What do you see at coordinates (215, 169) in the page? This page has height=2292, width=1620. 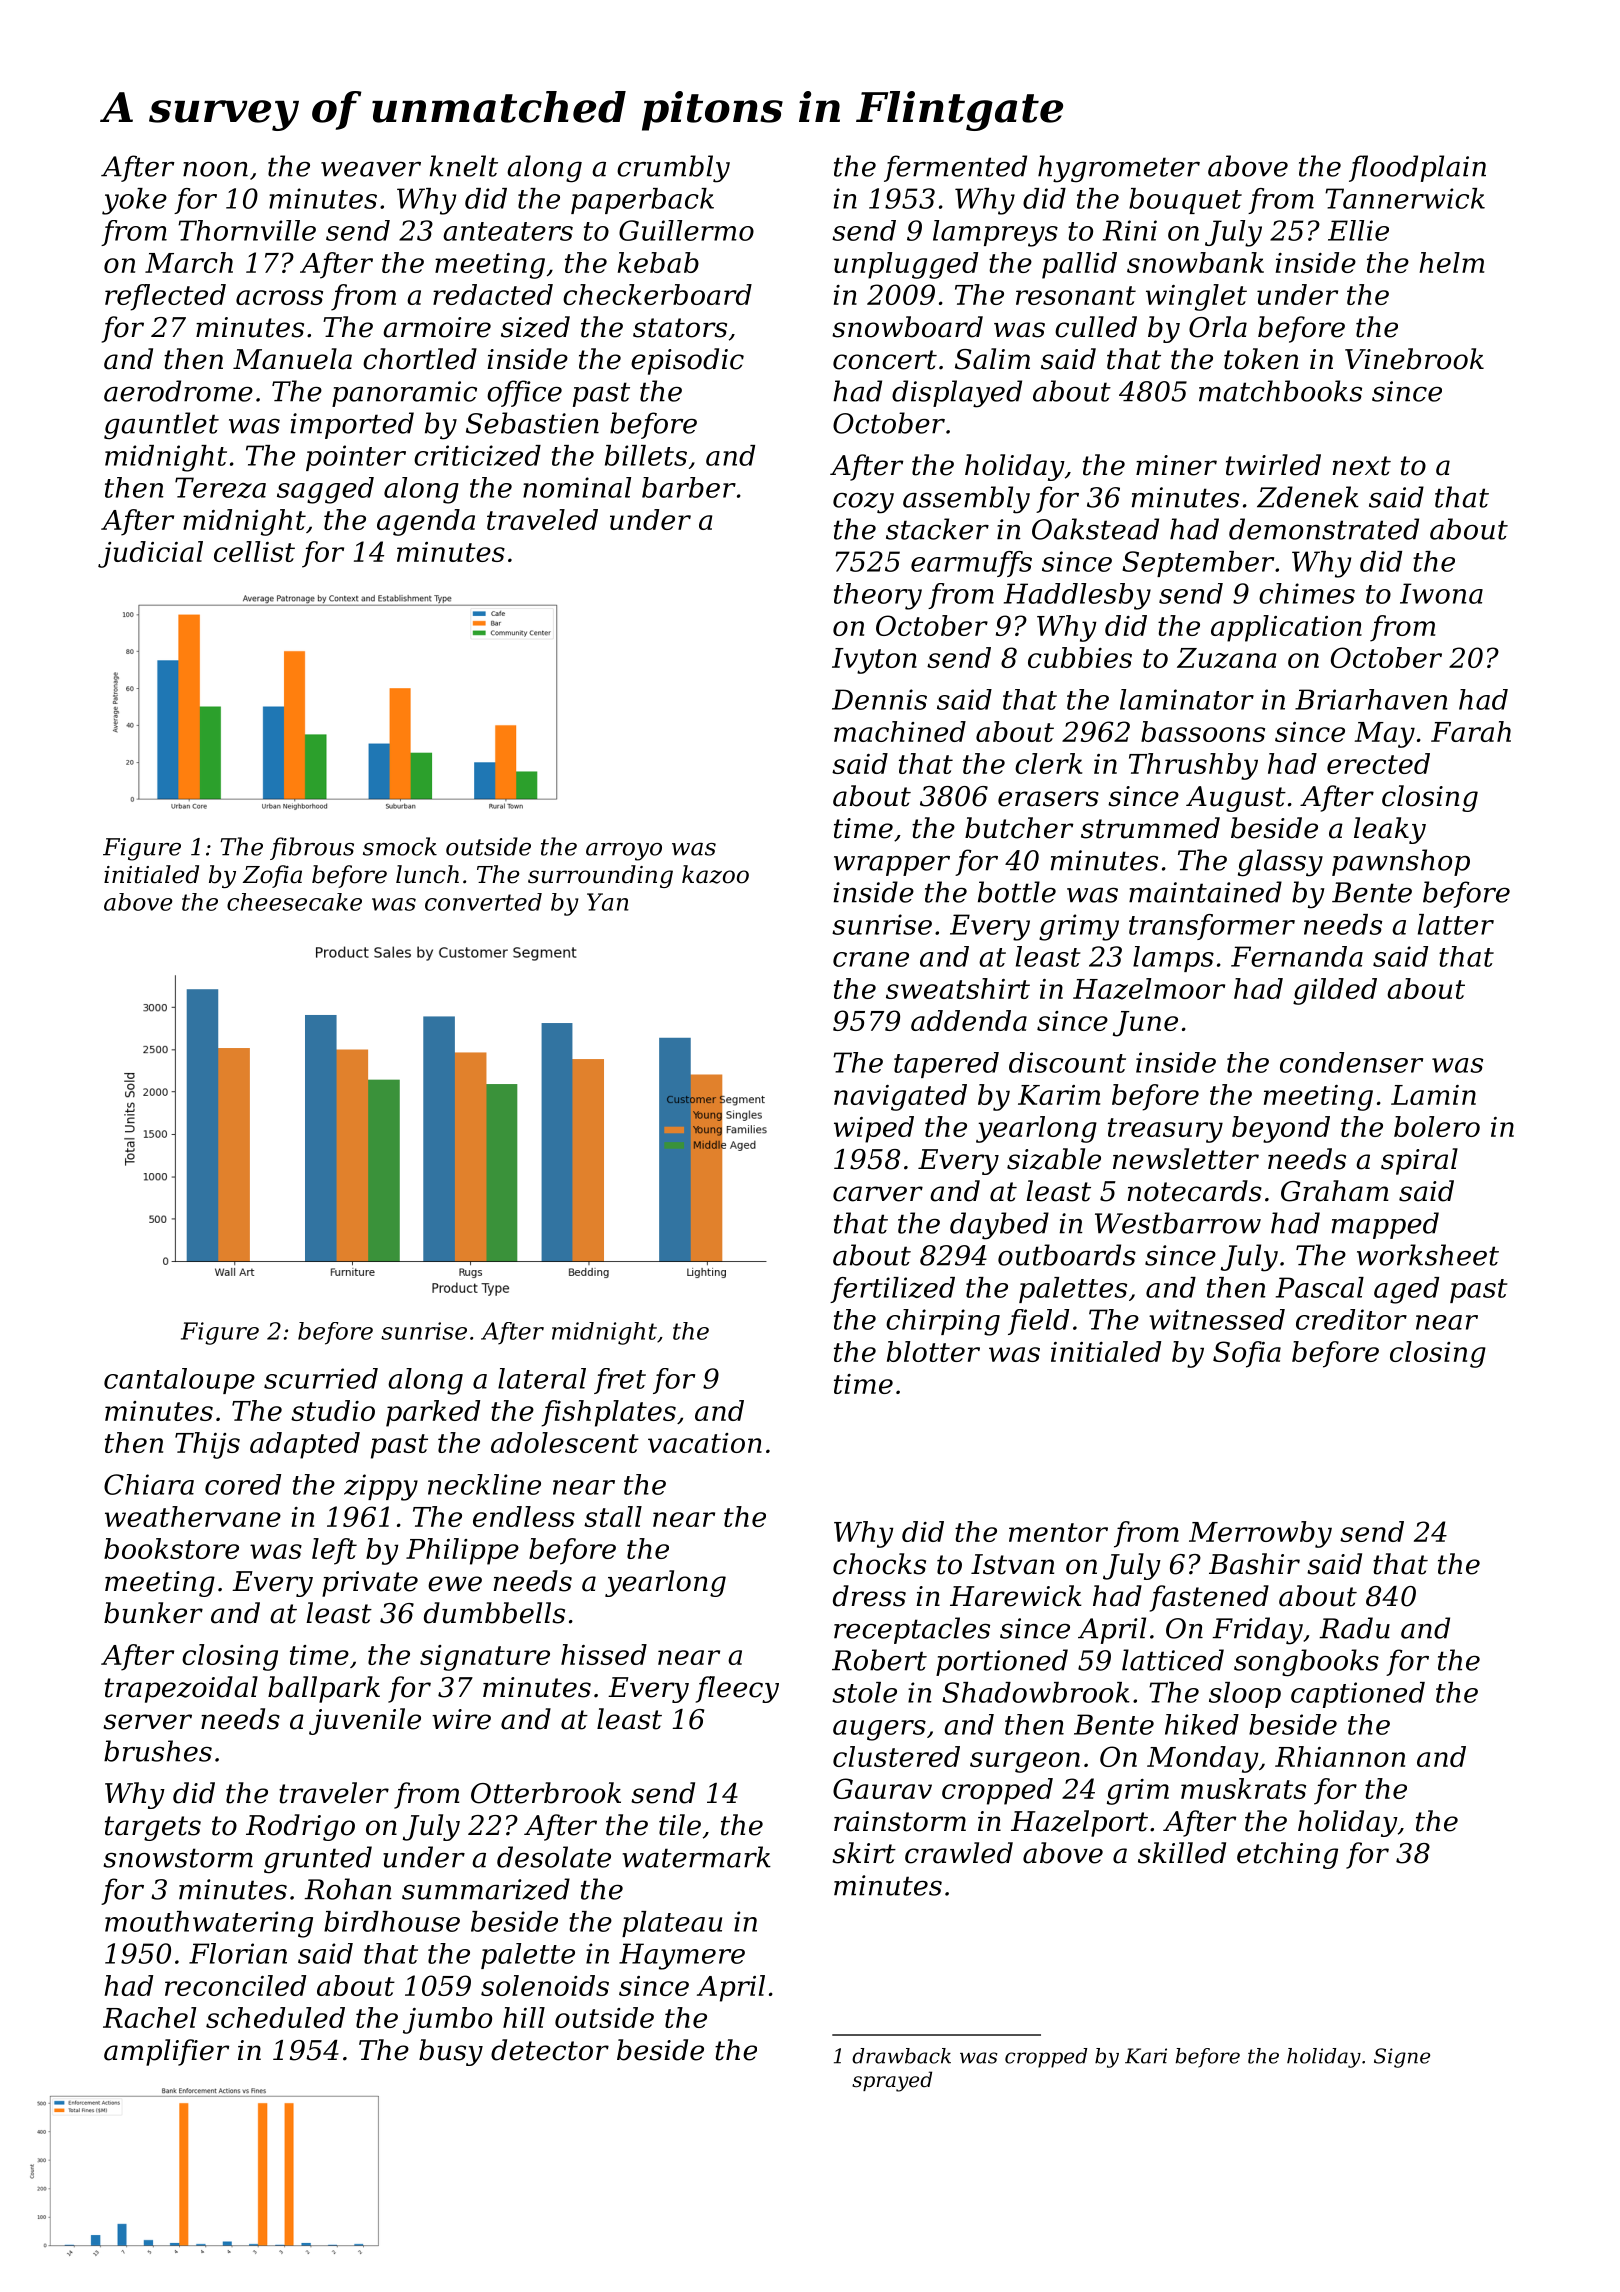 I see `noon` at bounding box center [215, 169].
